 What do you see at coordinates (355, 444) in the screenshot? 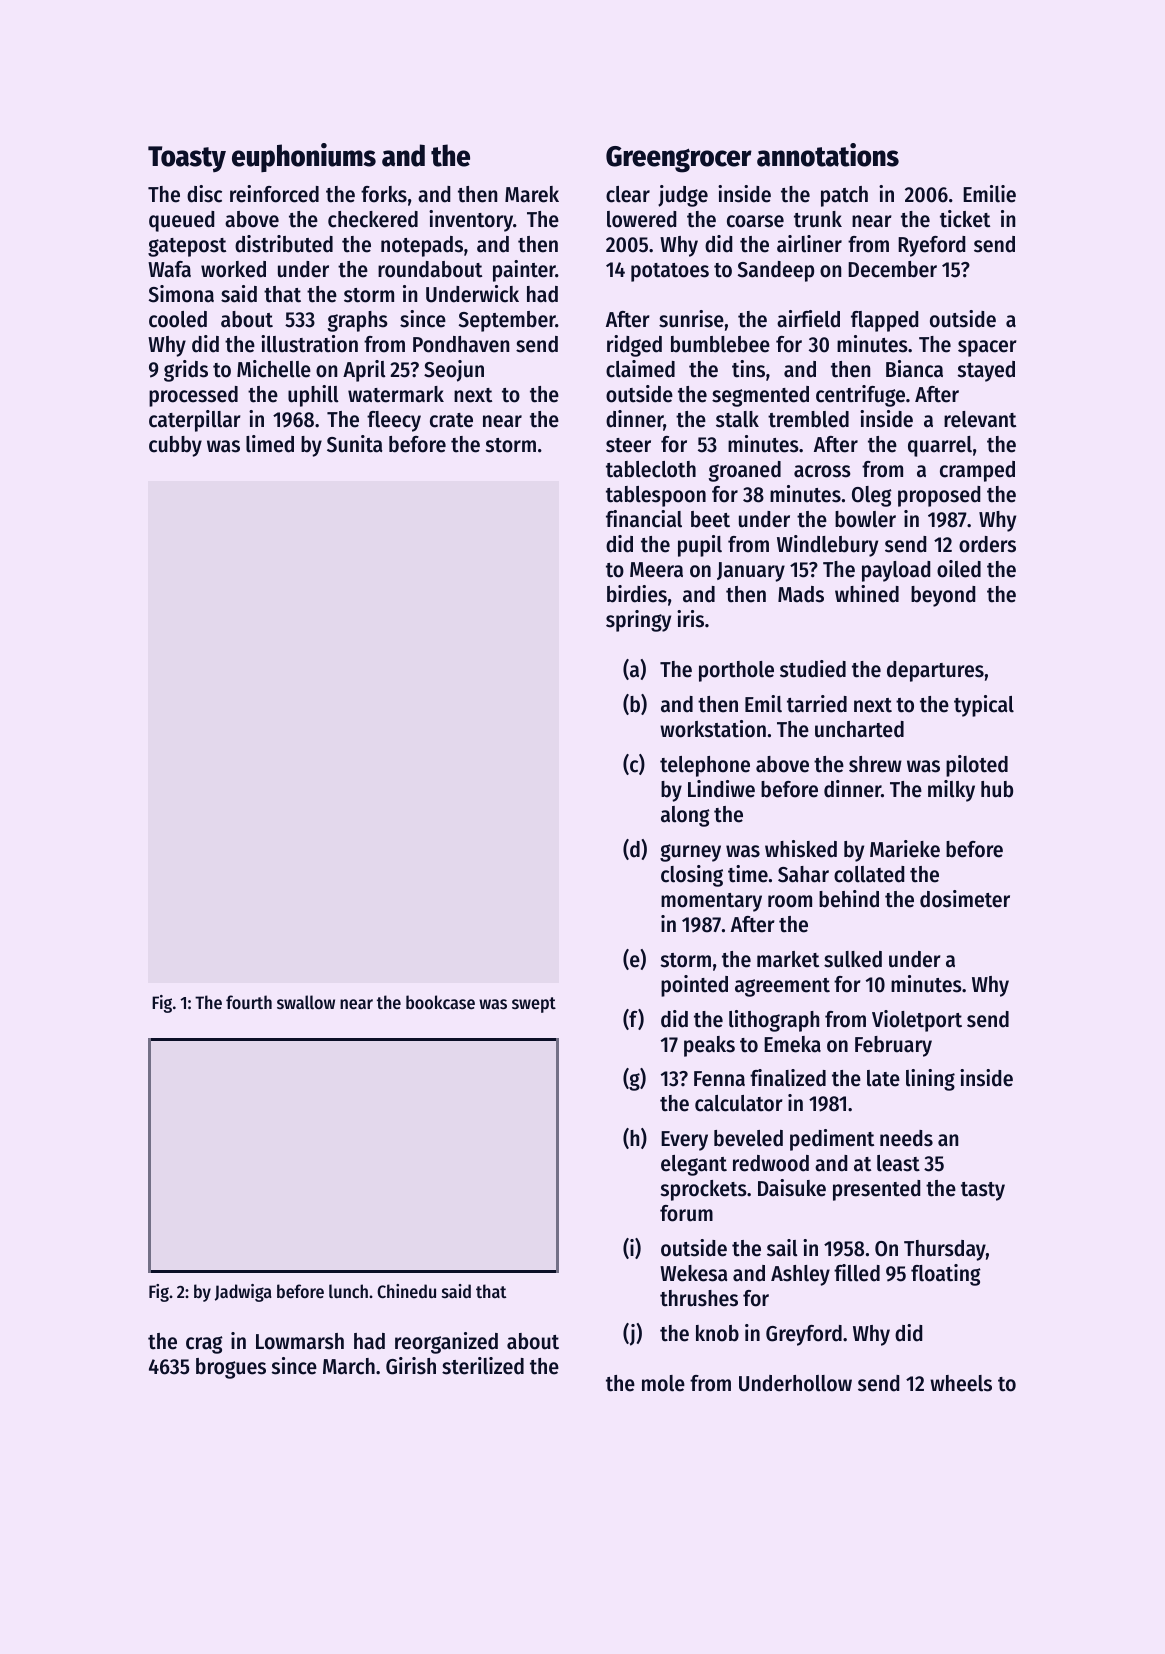
I see `Sunita` at bounding box center [355, 444].
